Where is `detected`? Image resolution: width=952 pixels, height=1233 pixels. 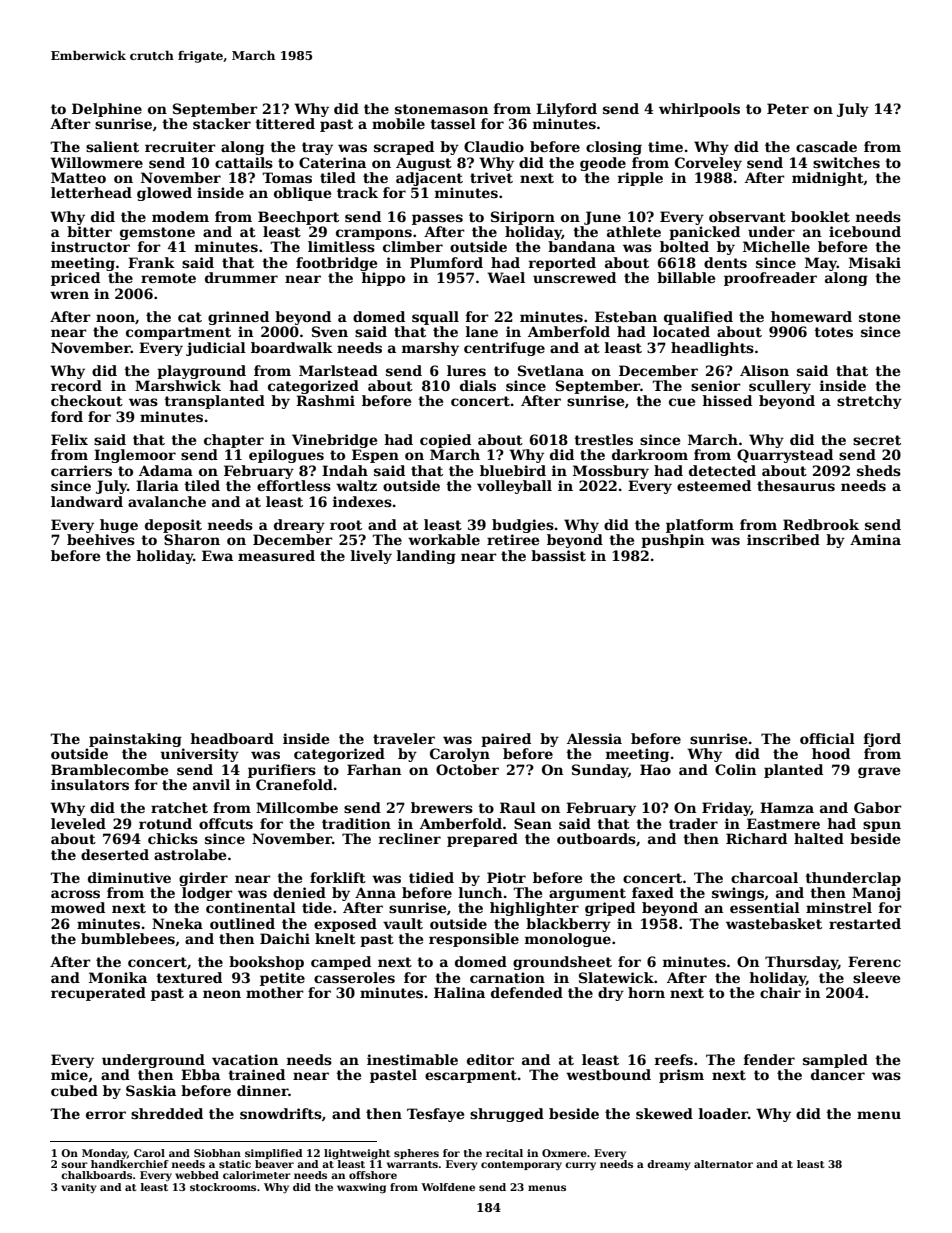
detected is located at coordinates (722, 470).
